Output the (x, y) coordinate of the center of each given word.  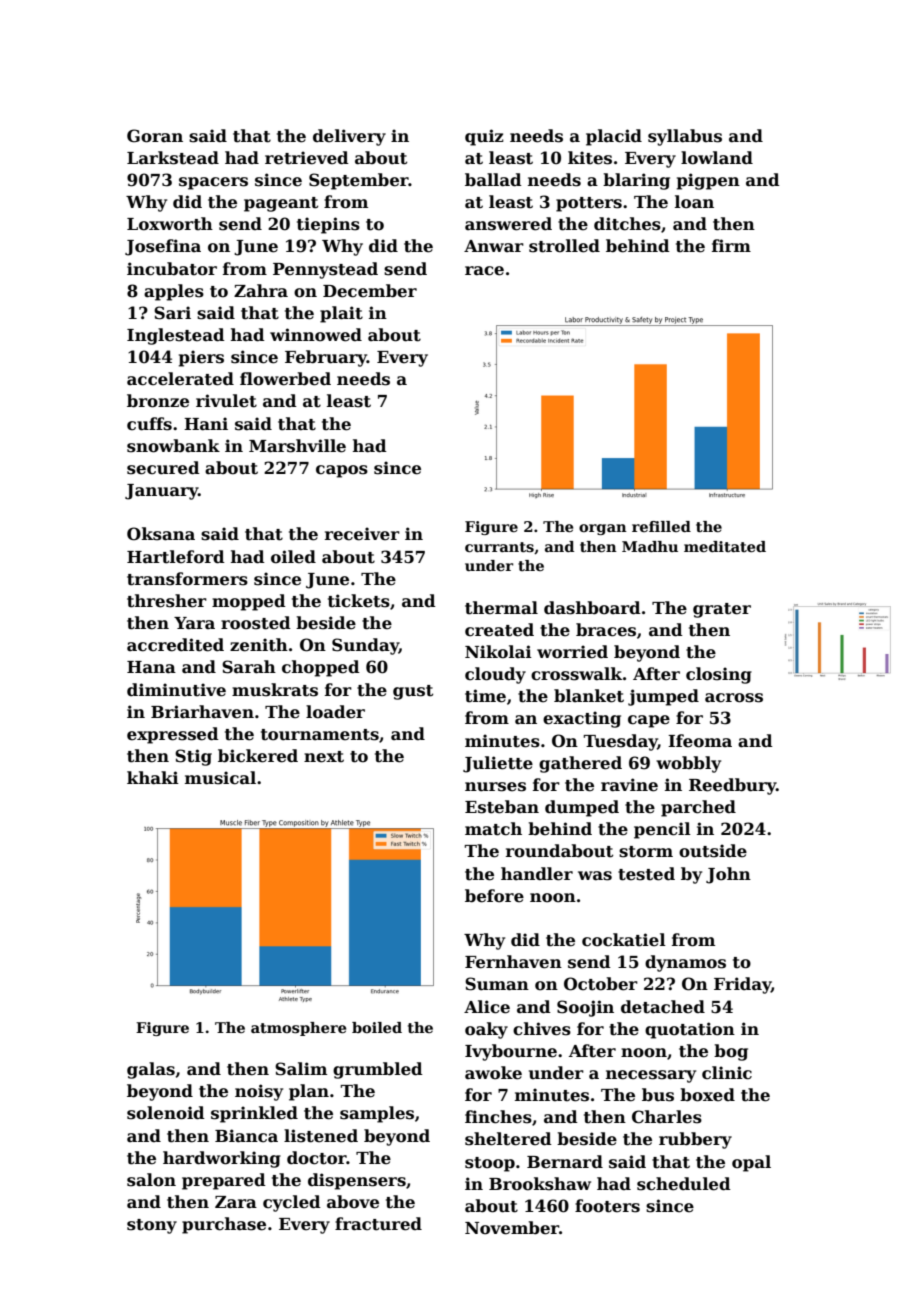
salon (151, 1180)
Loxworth (170, 224)
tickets (359, 601)
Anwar (494, 246)
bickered (258, 756)
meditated (725, 546)
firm (731, 245)
